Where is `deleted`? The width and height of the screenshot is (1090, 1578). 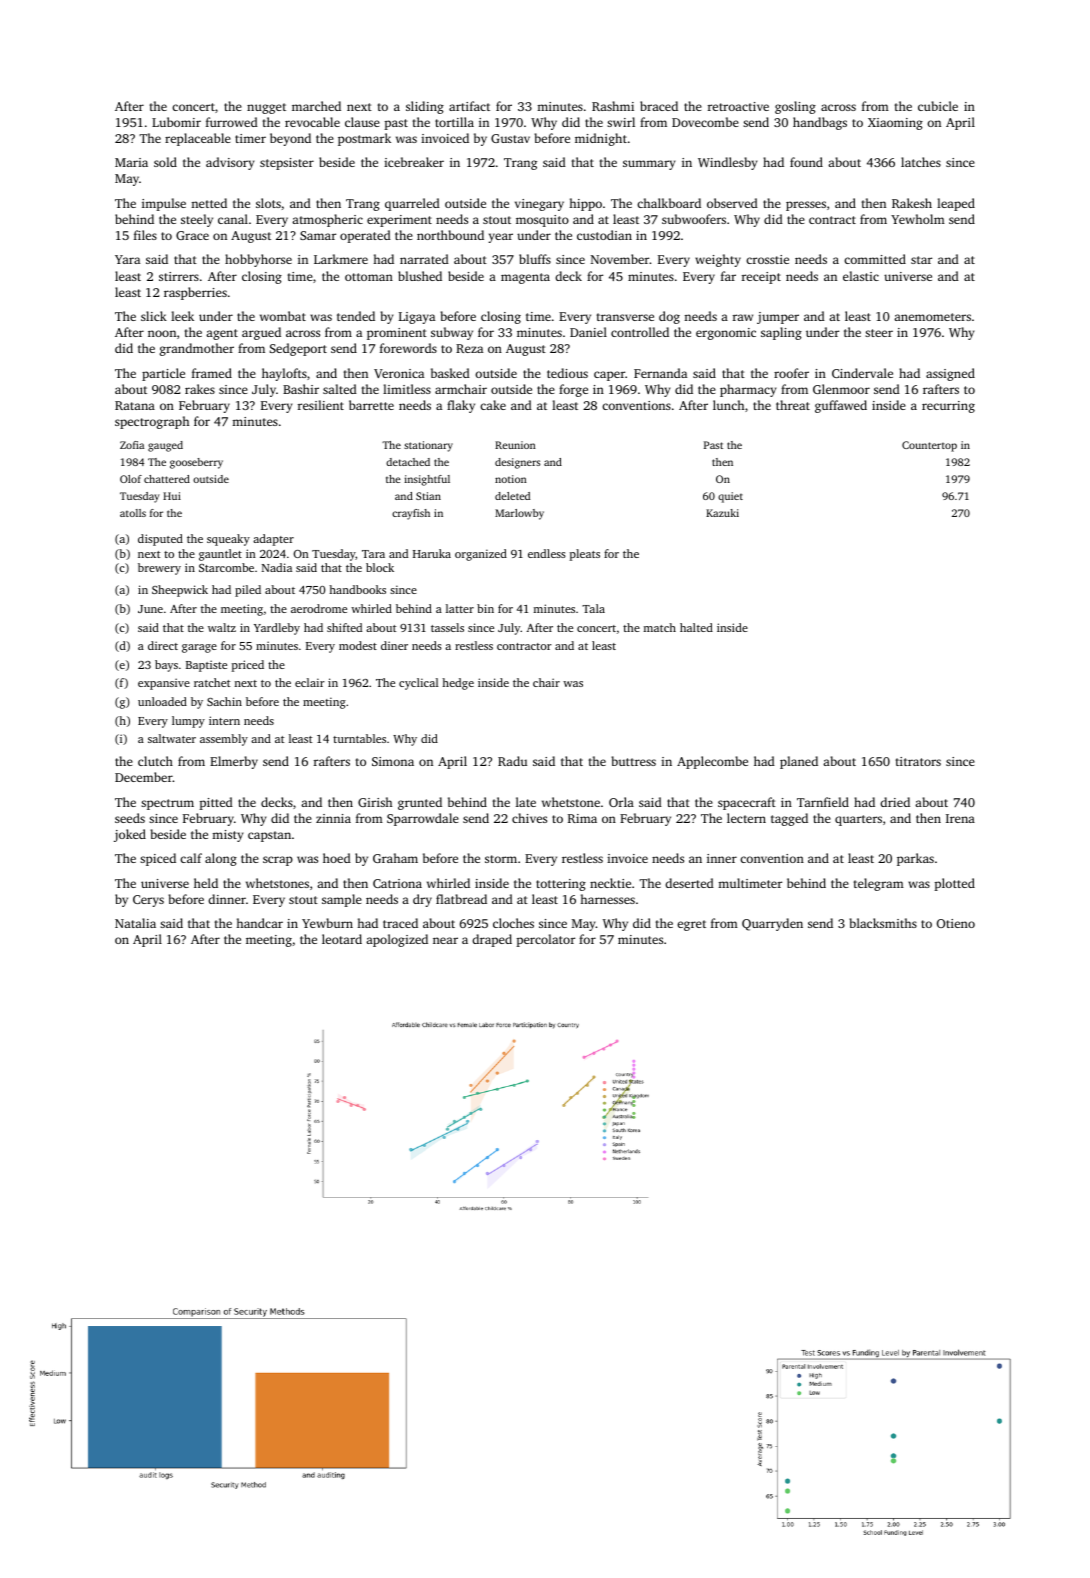 deleted is located at coordinates (512, 496).
